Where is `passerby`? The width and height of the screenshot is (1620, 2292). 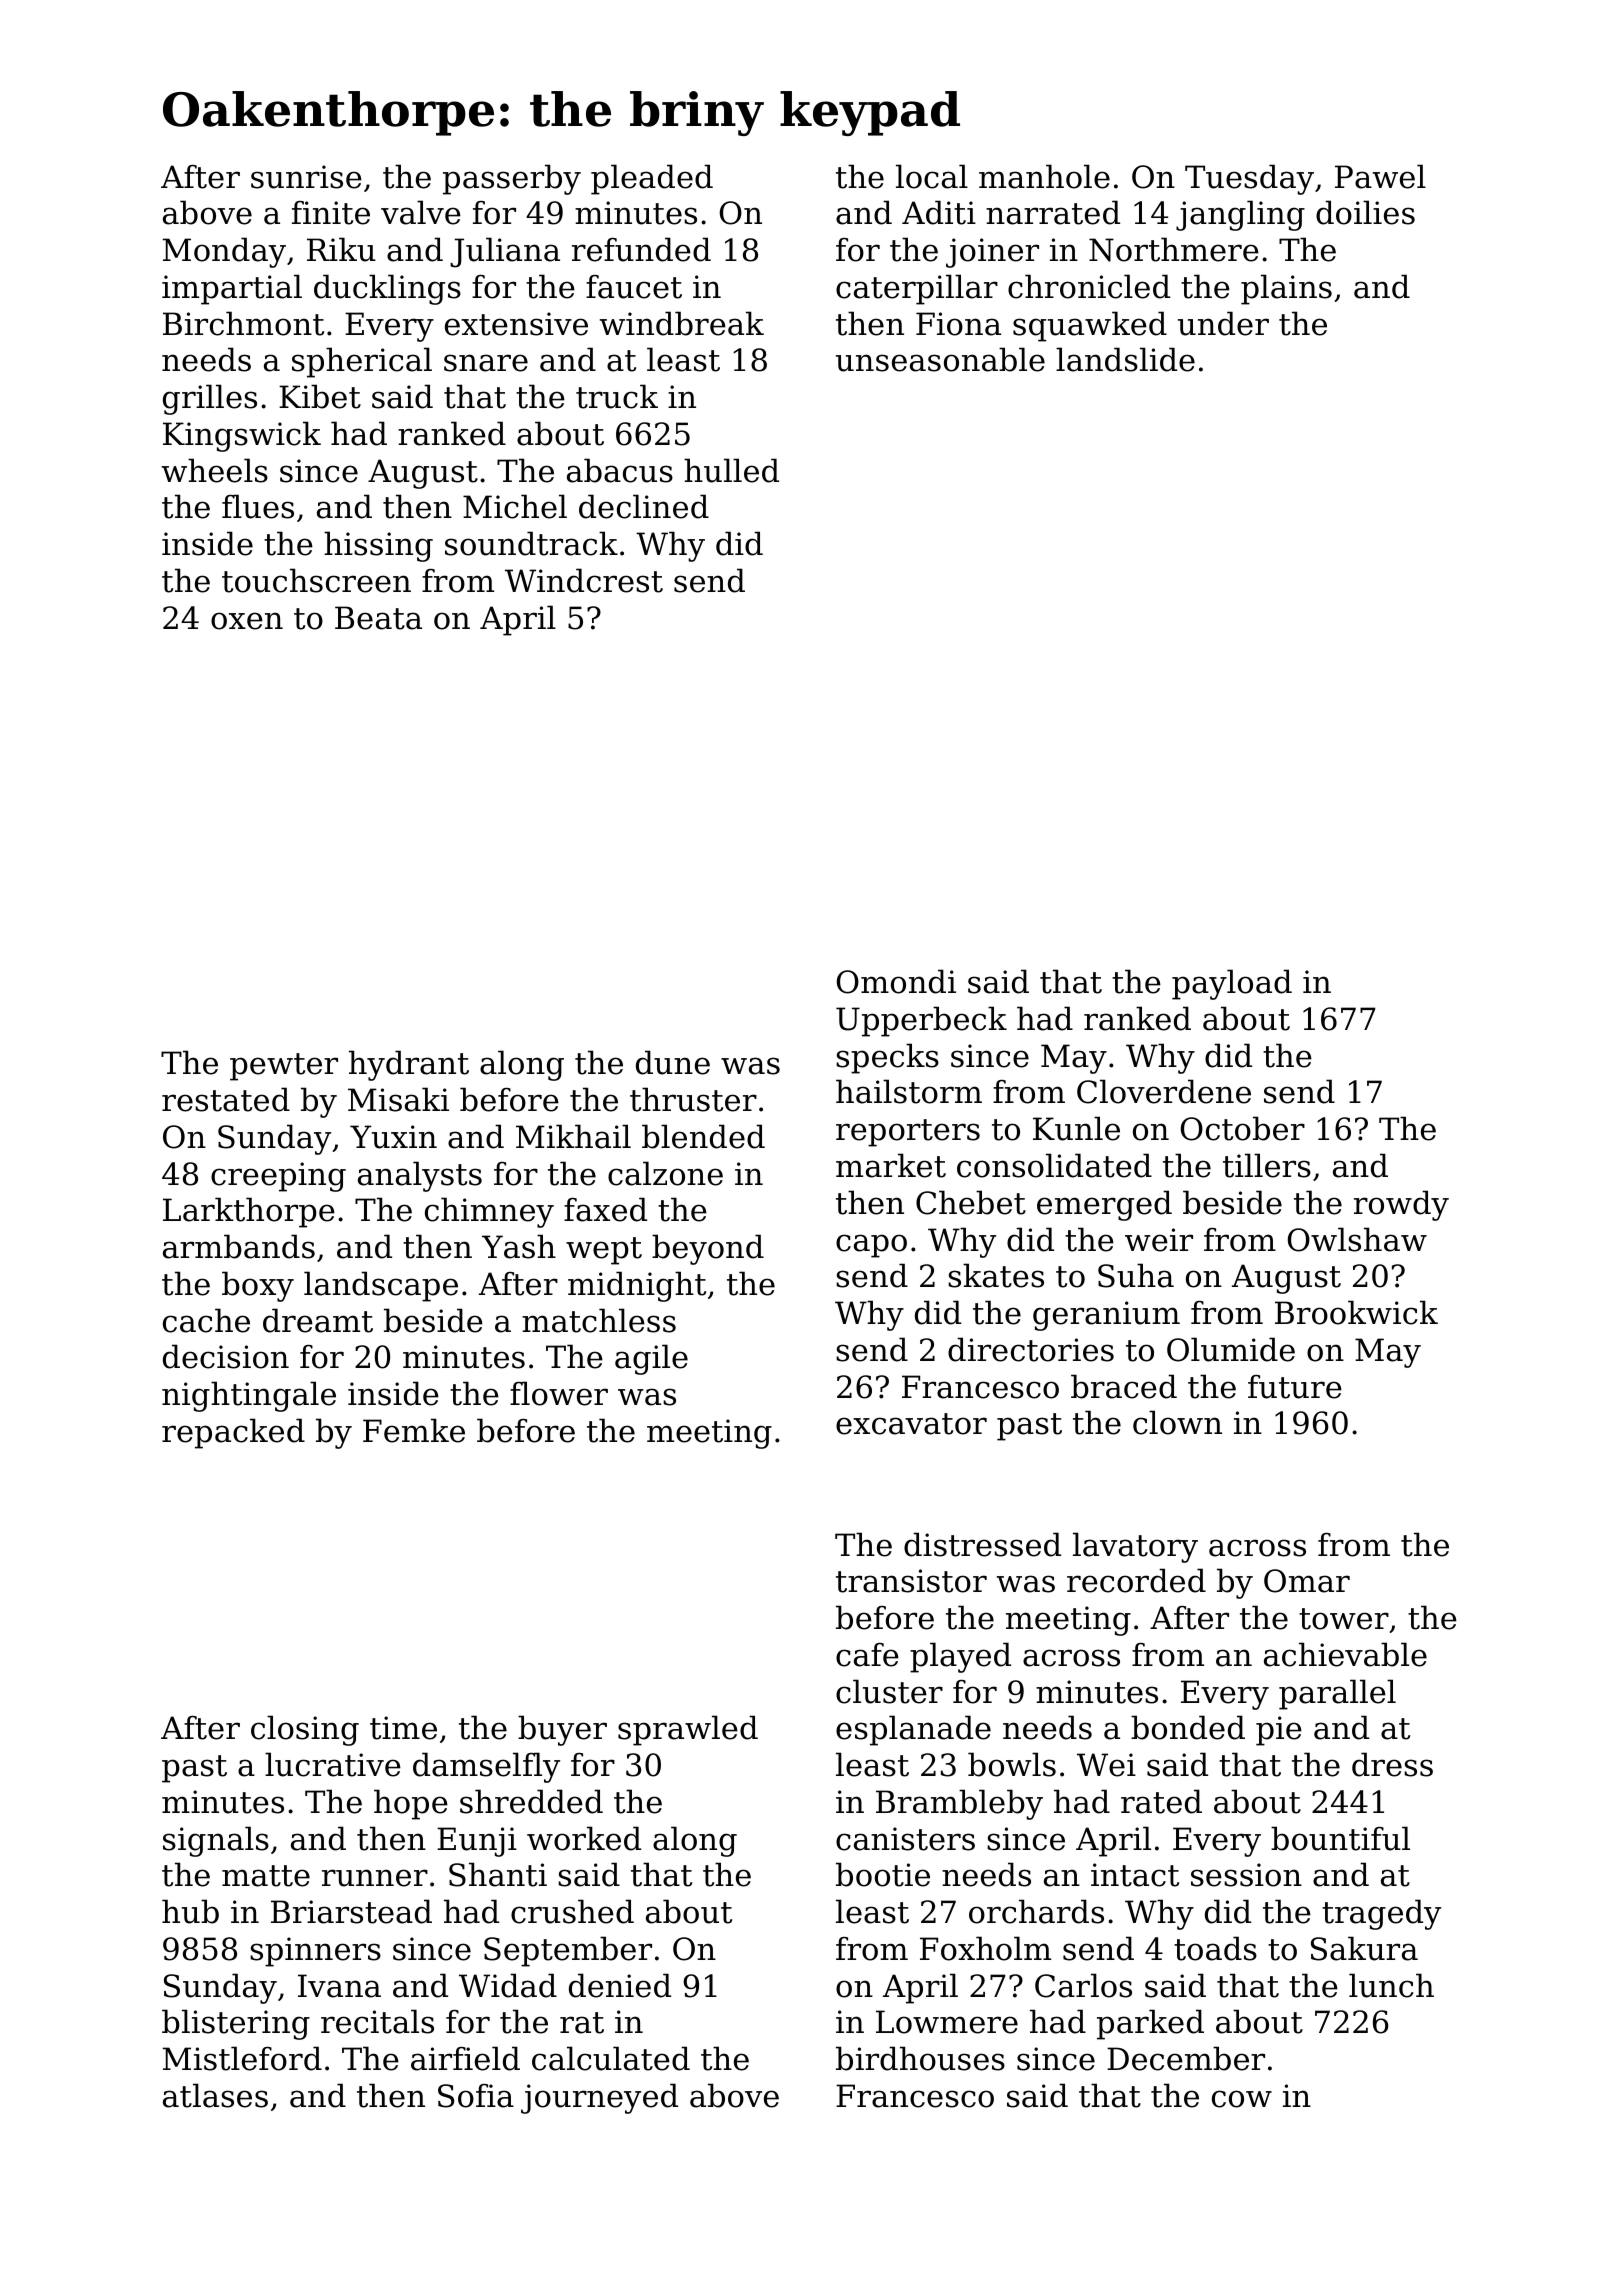 passerby is located at coordinates (512, 179).
